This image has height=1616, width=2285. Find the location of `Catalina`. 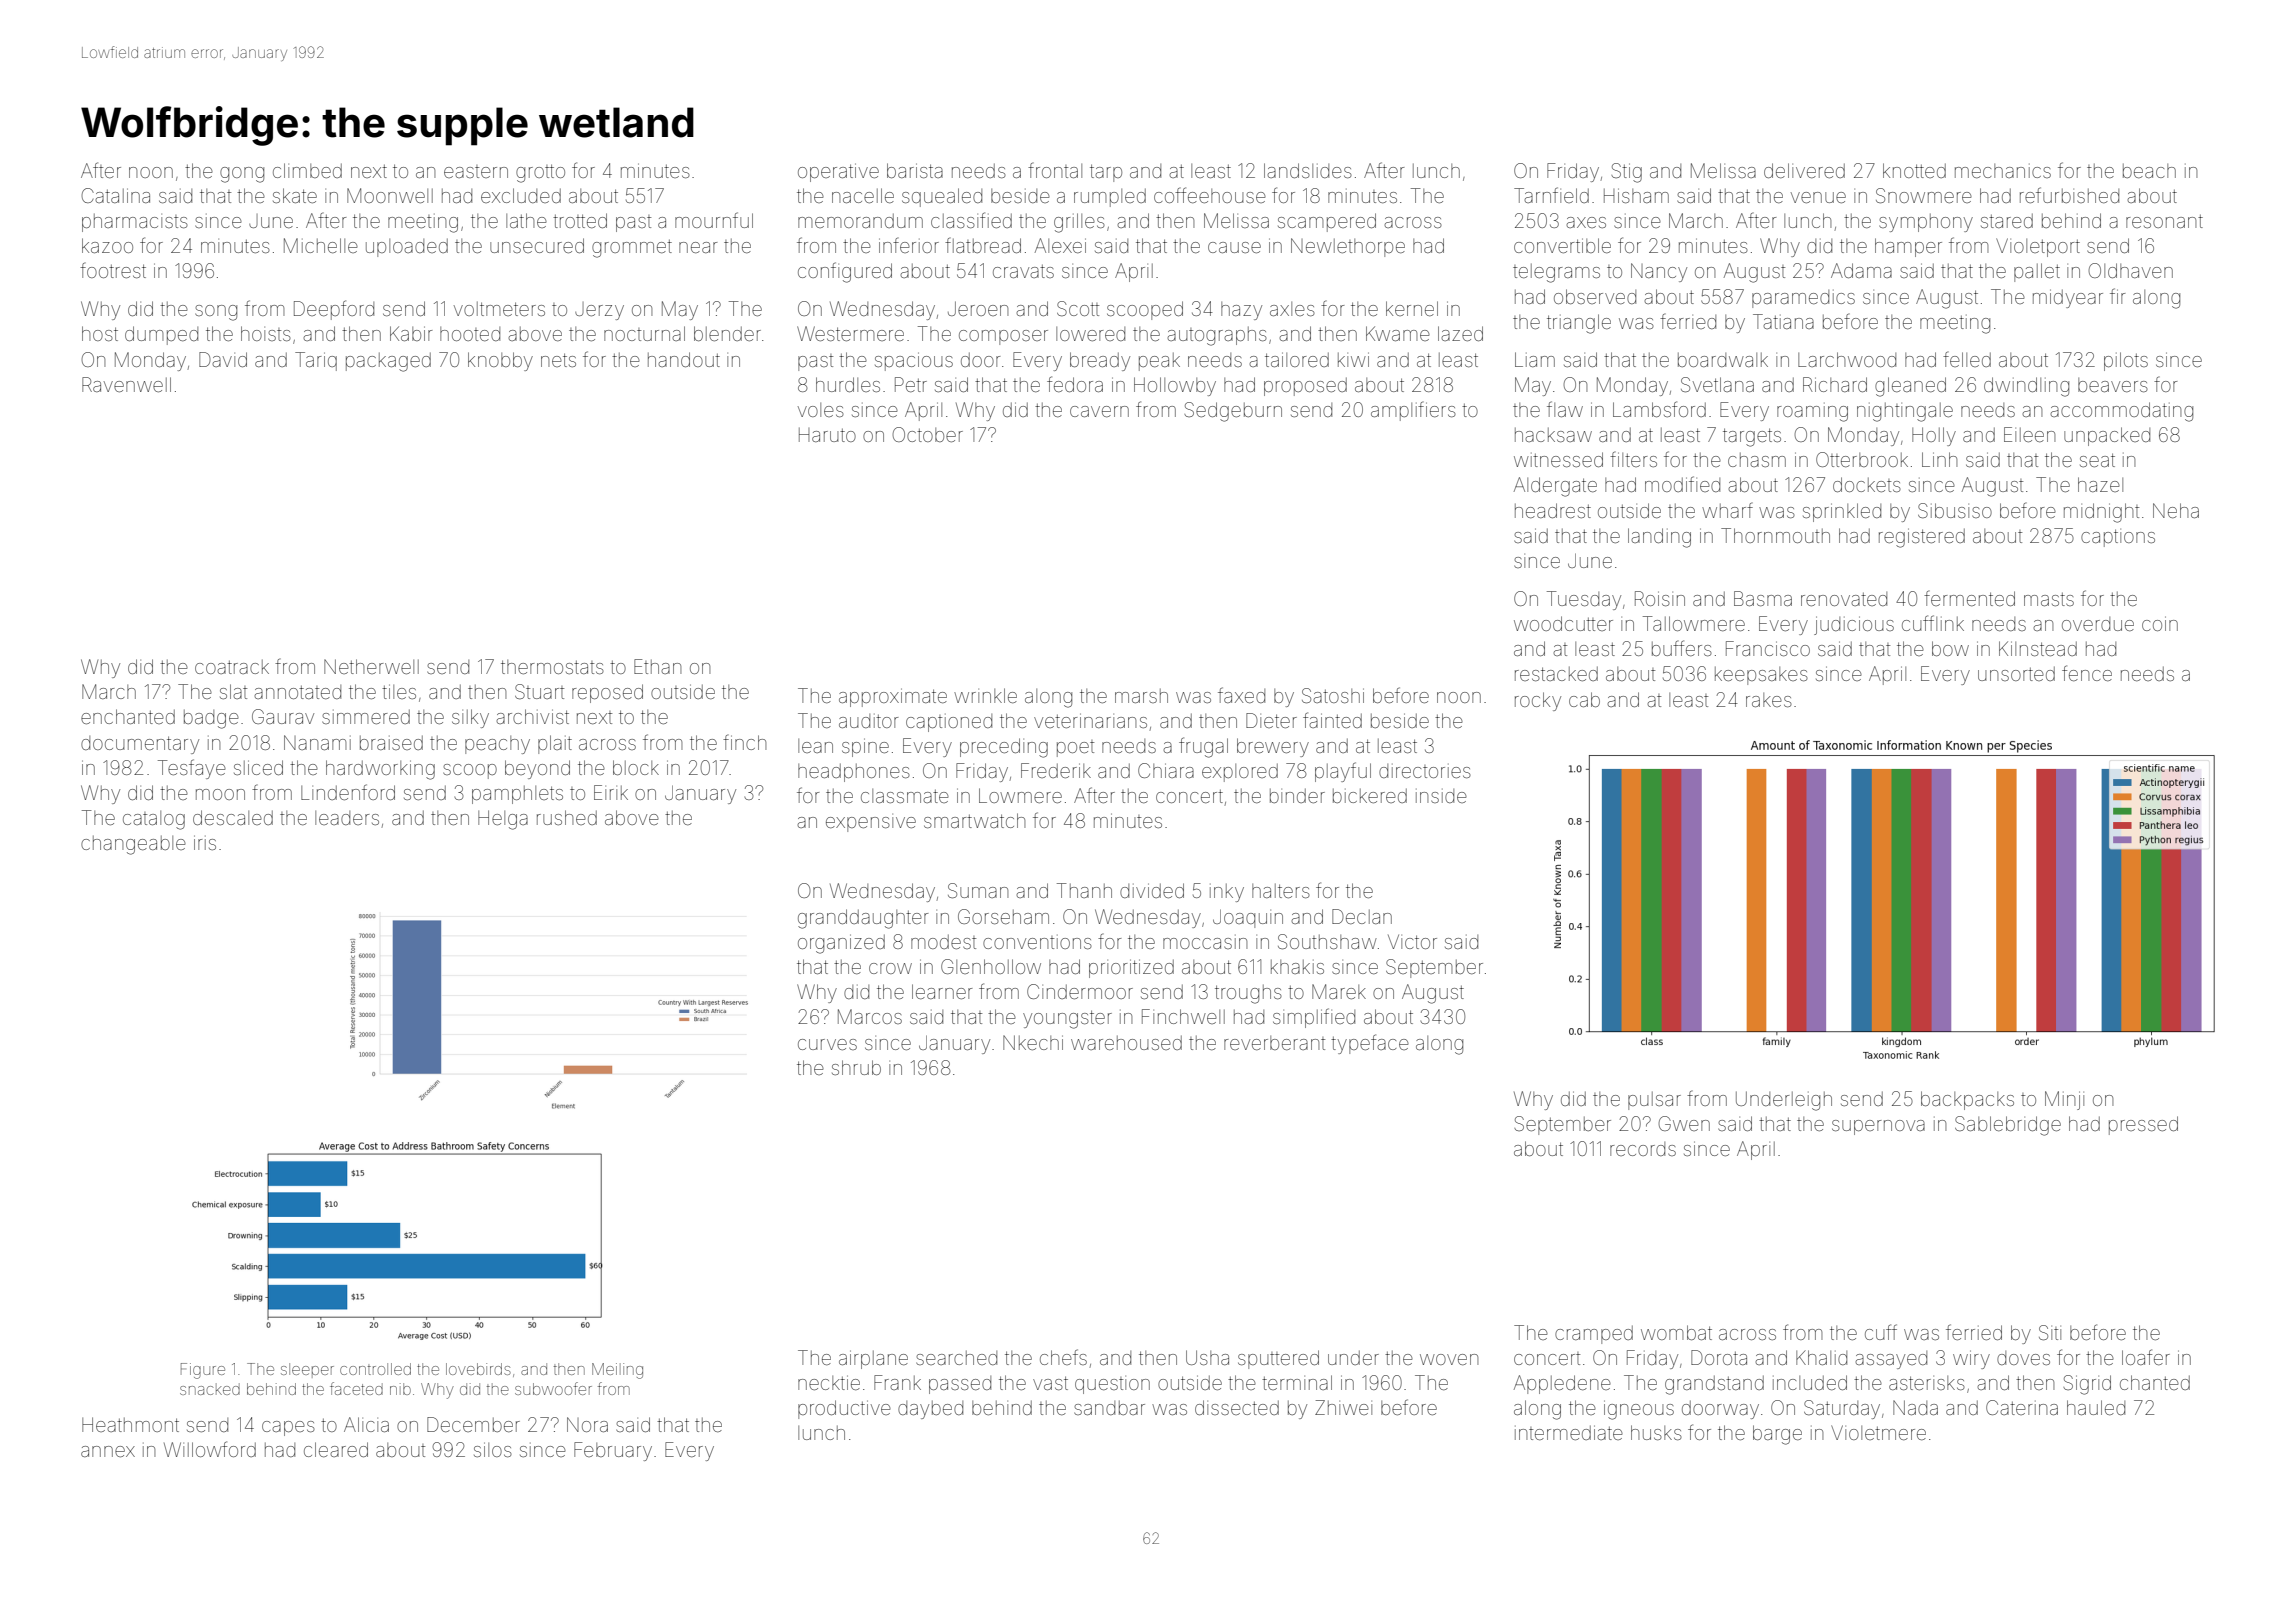

Catalina is located at coordinates (116, 195).
